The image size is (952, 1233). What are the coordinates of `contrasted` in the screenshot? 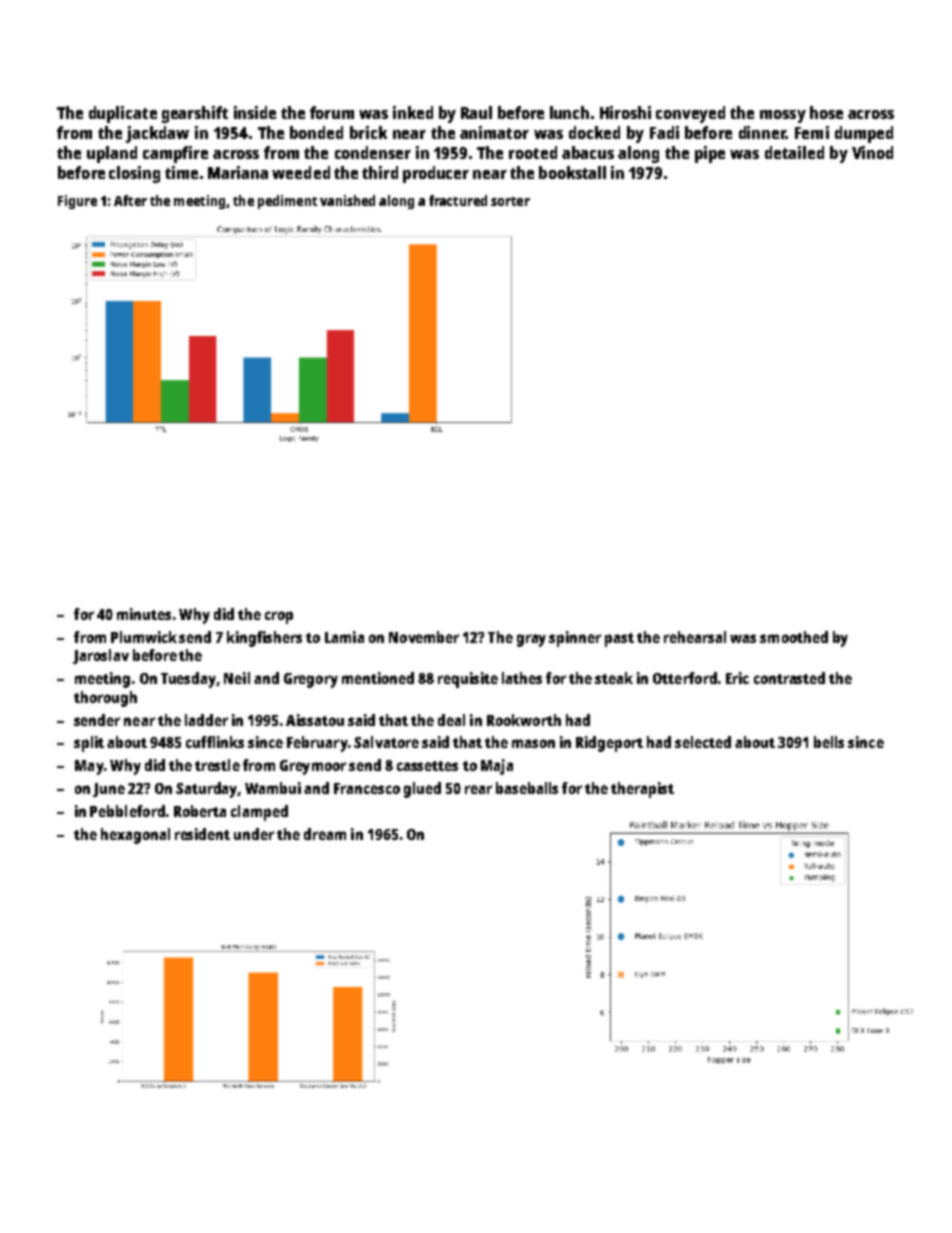 It's located at (789, 678).
